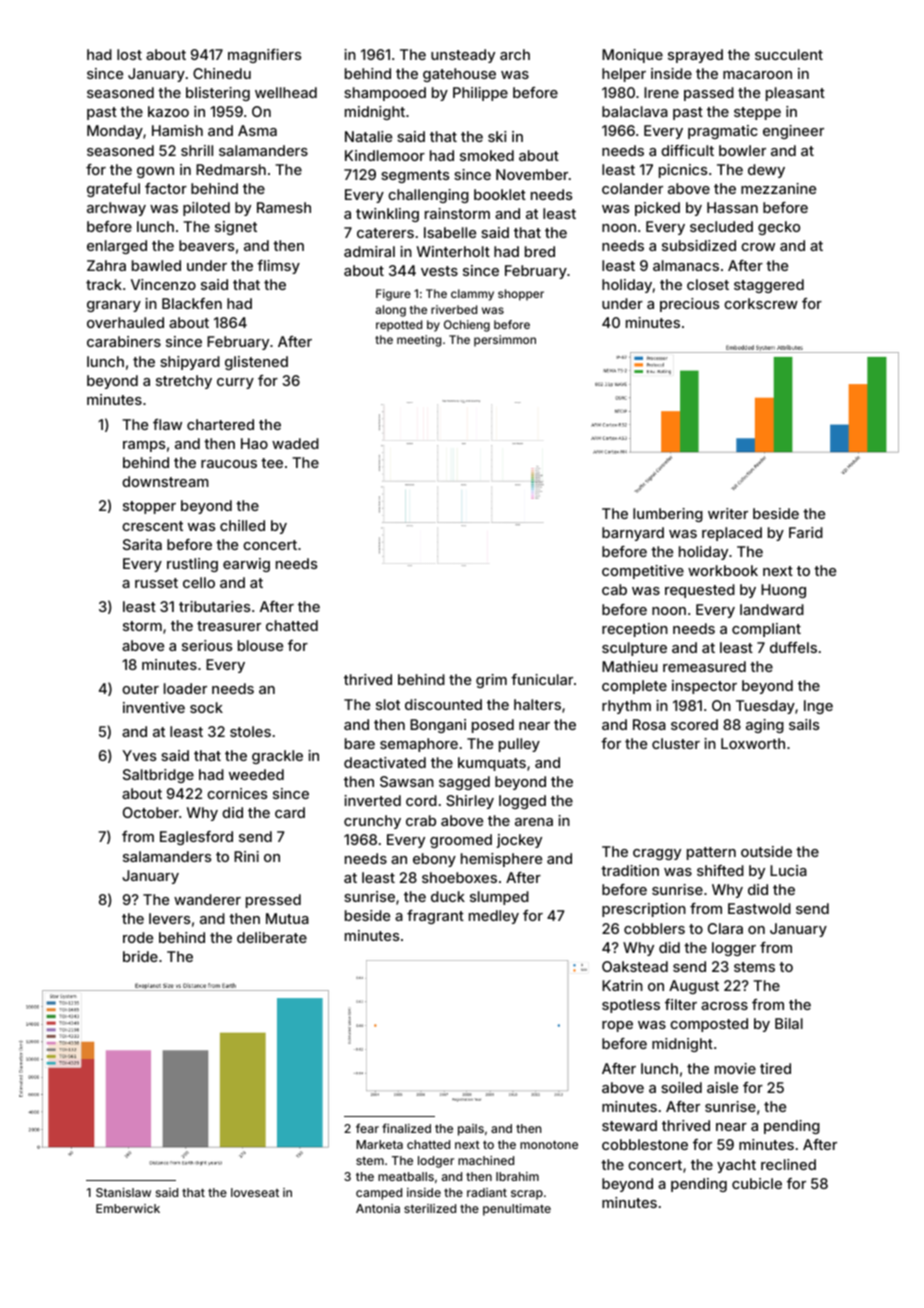 The image size is (924, 1308). I want to click on rode, so click(138, 937).
